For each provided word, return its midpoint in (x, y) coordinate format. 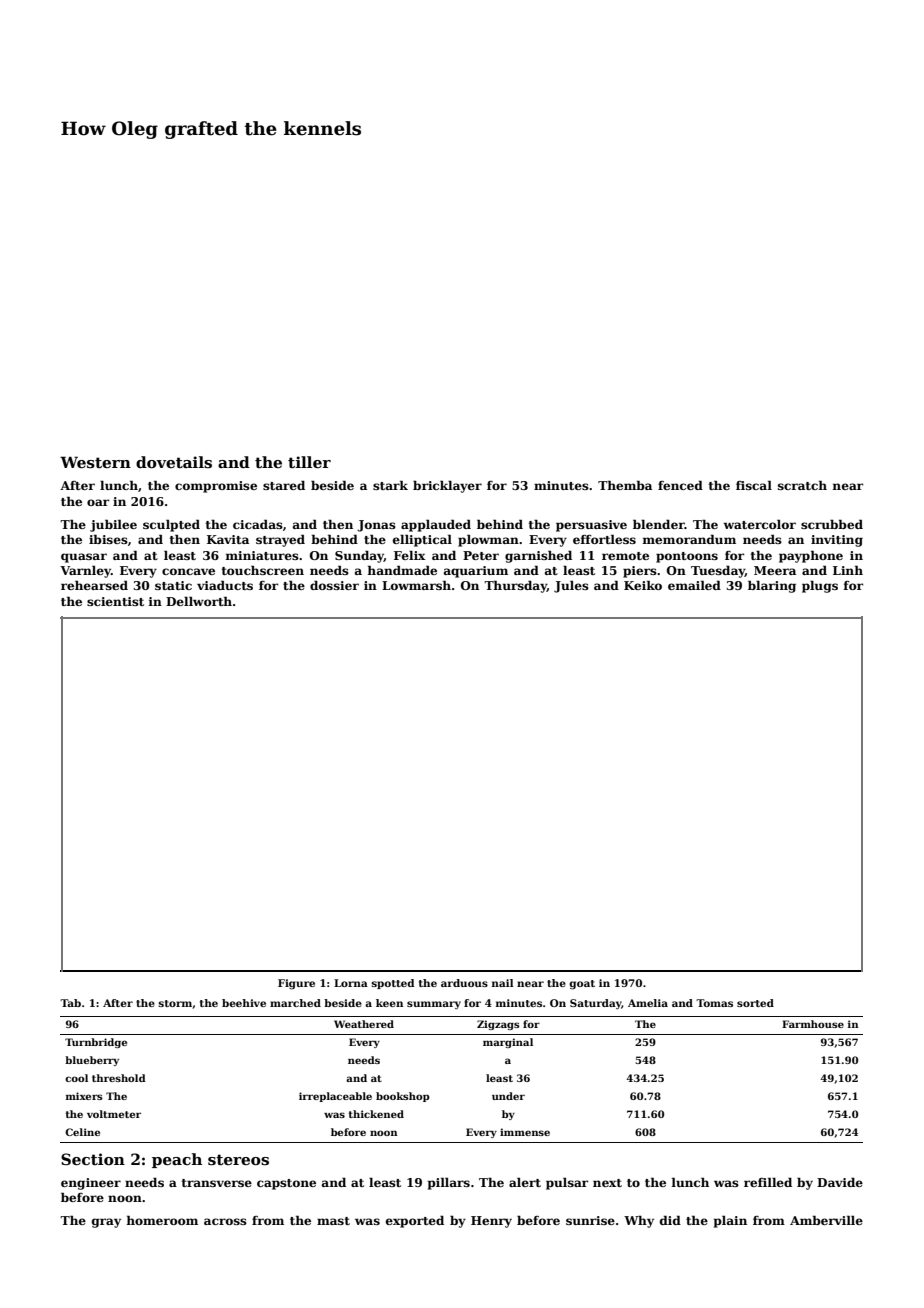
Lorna (351, 983)
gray (106, 1223)
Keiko (643, 585)
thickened (376, 1114)
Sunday (359, 556)
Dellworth (199, 601)
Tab (70, 1003)
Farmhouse (813, 1024)
